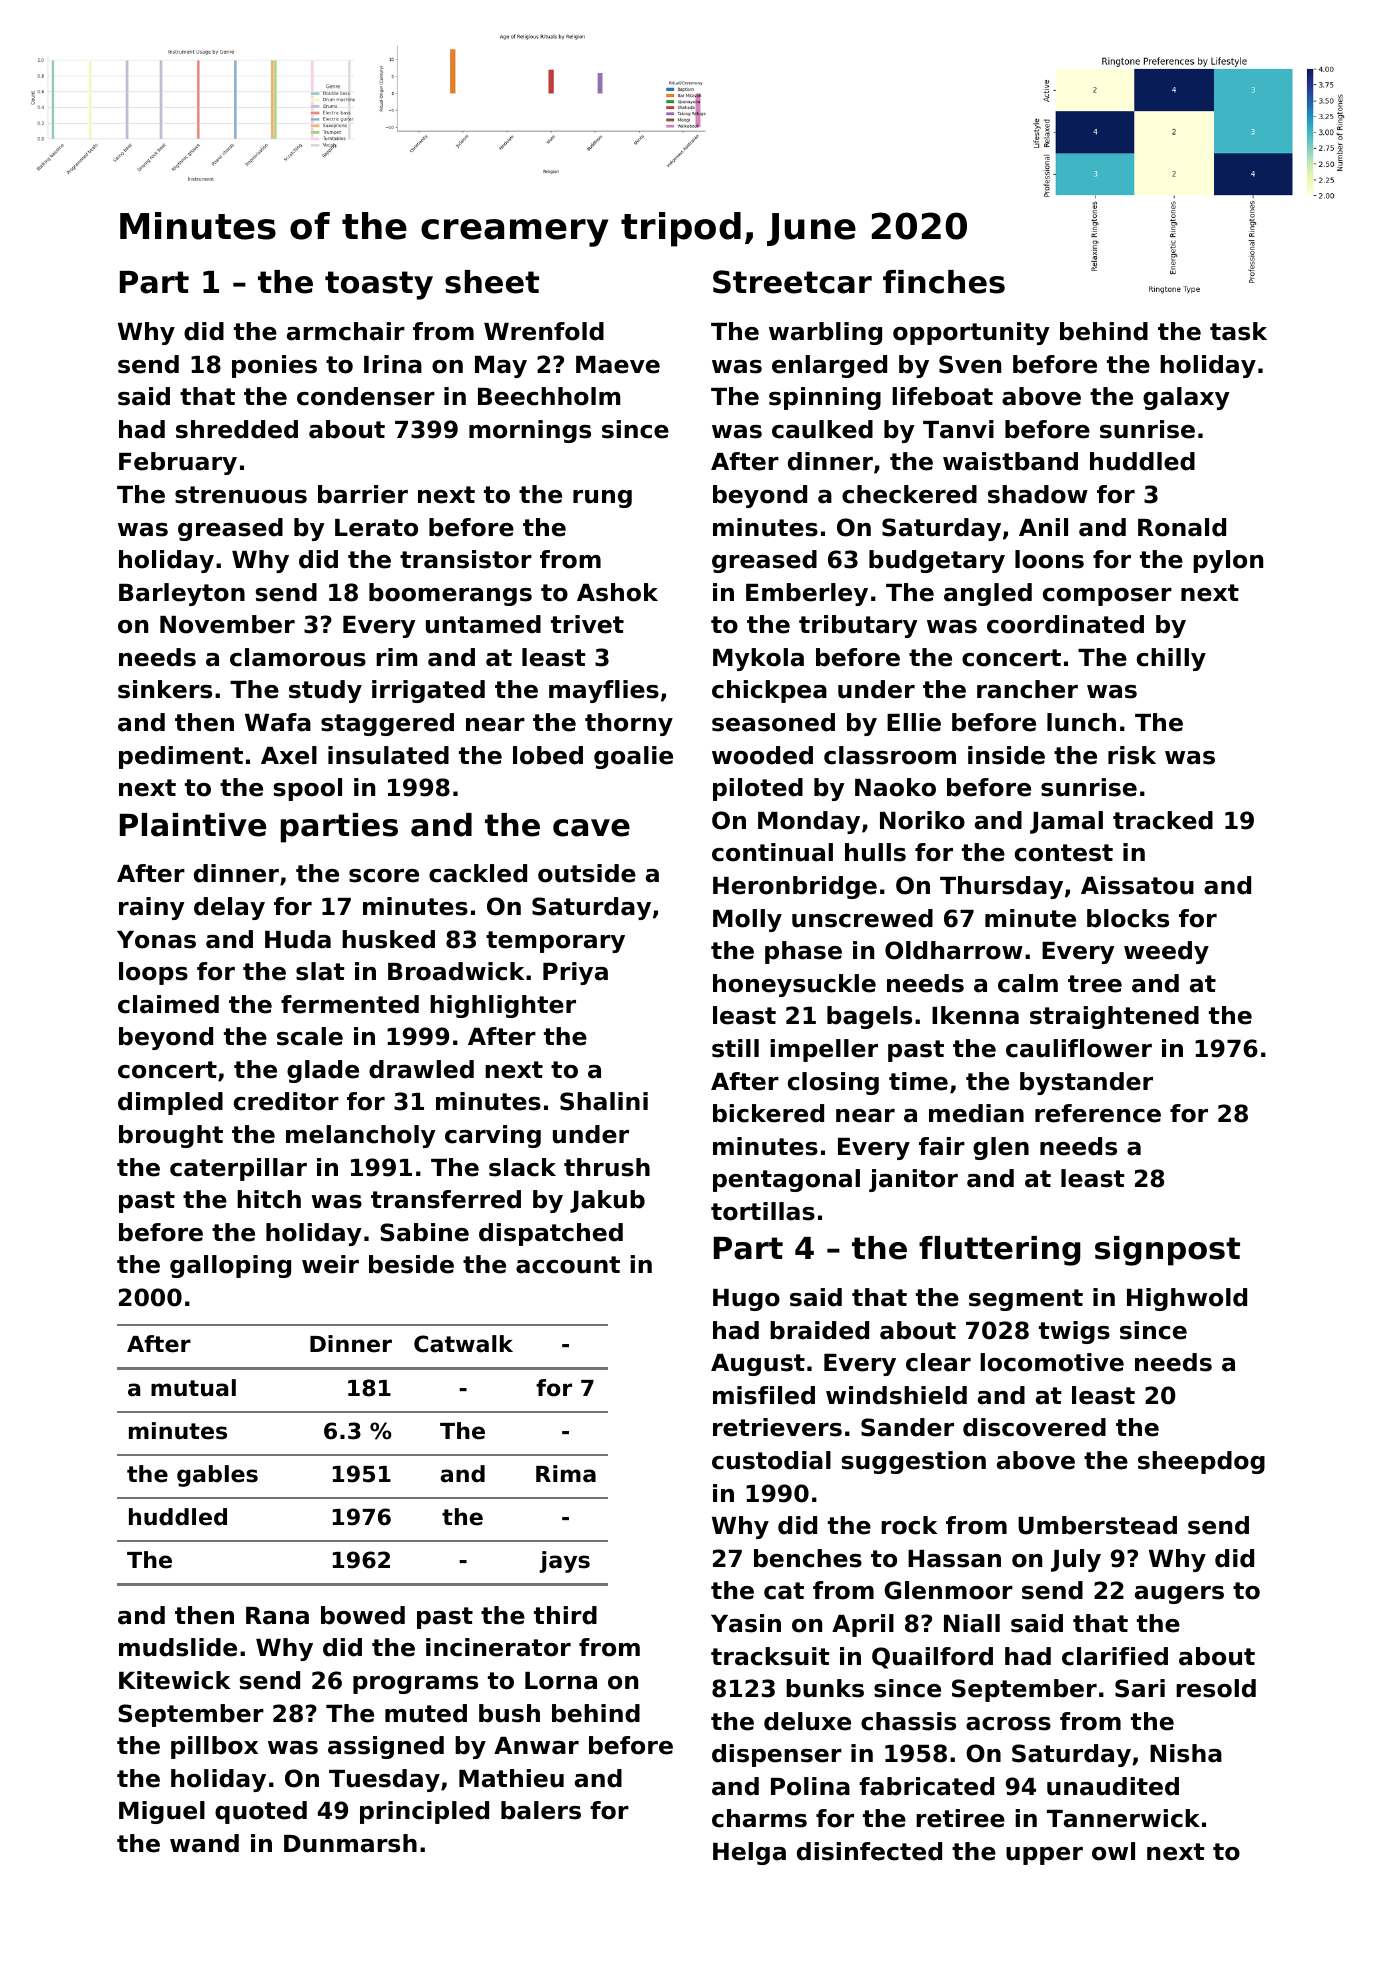  I want to click on risk, so click(1132, 755).
